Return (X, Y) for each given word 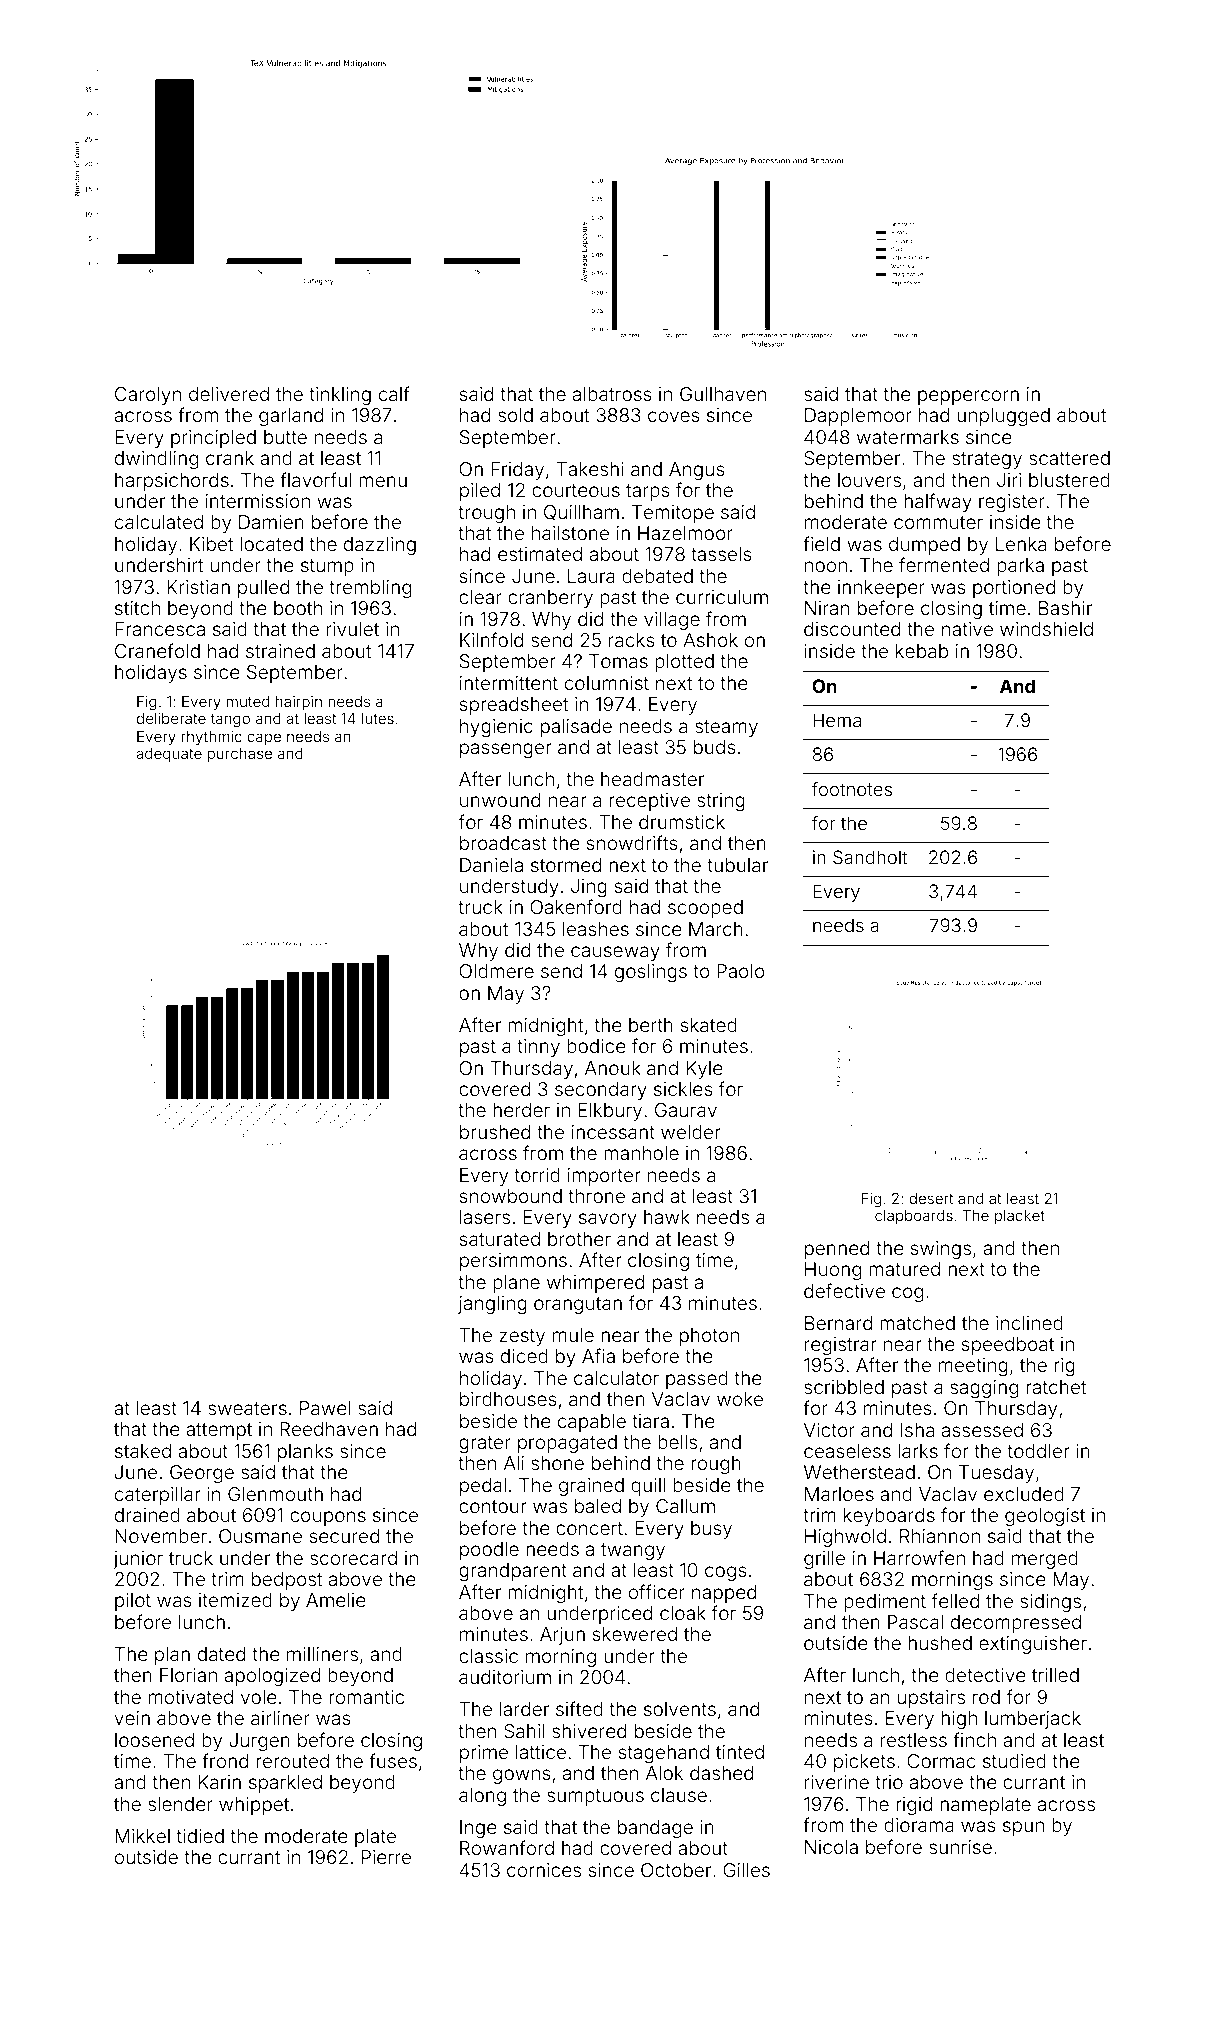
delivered (229, 394)
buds (715, 747)
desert (931, 1198)
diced (524, 1356)
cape (264, 739)
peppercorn (968, 397)
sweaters (247, 1408)
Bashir (1065, 608)
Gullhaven (723, 394)
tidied (200, 1836)
